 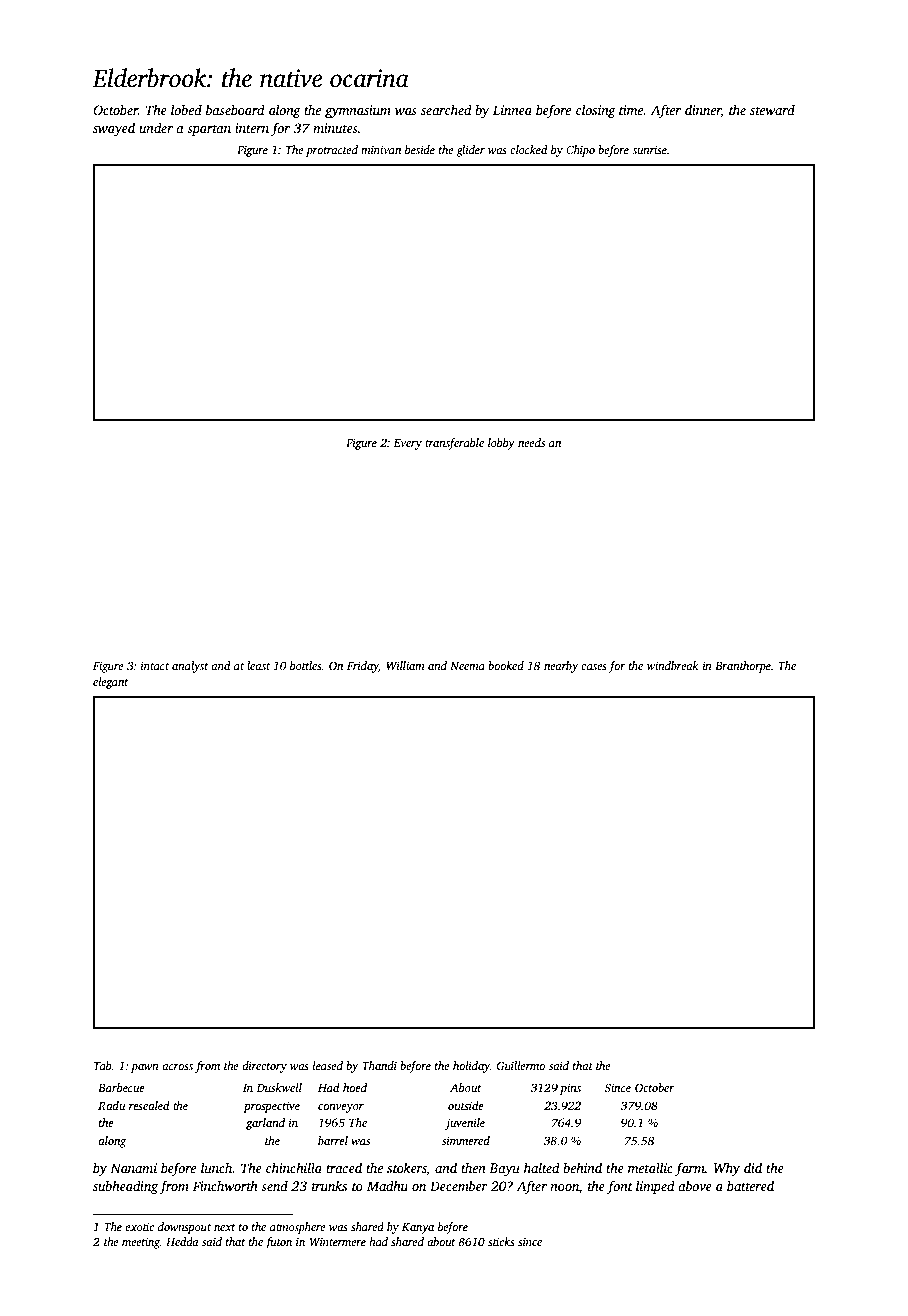 I want to click on Linnea, so click(x=512, y=110).
